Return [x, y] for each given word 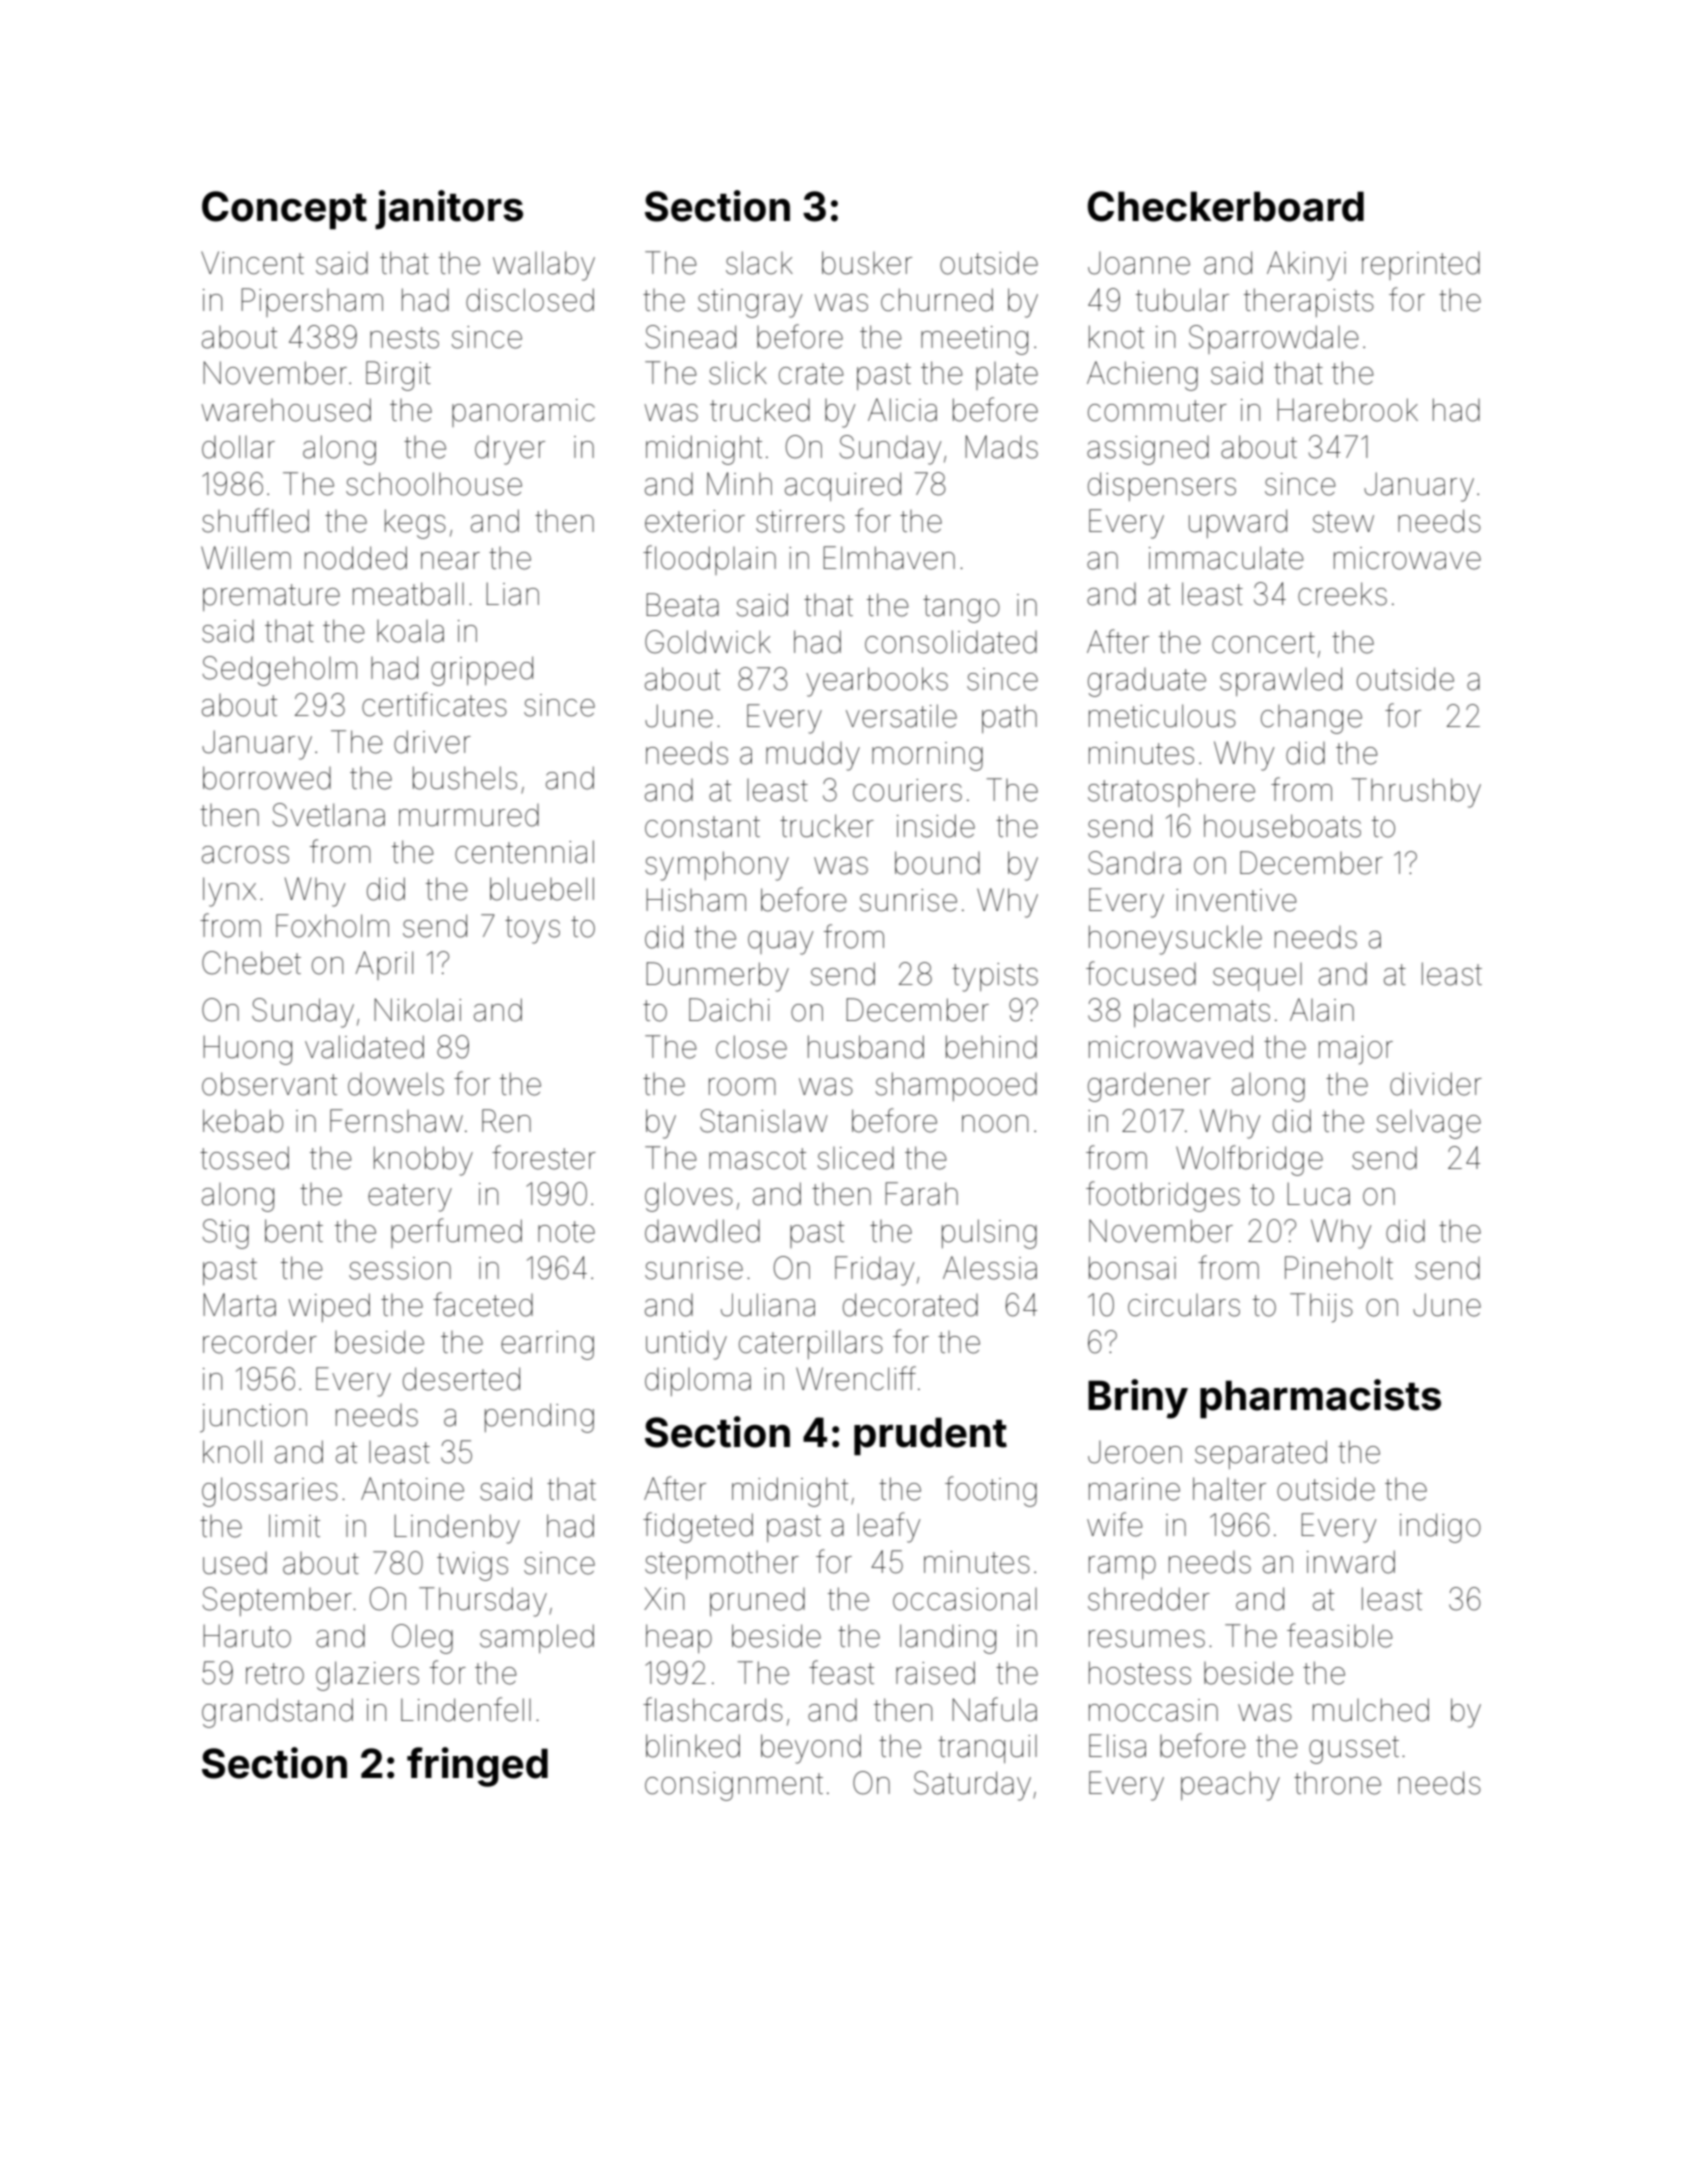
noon [995, 1124]
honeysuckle [1175, 940]
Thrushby [1416, 793]
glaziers [367, 1676]
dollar [238, 447]
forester [544, 1157]
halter [1229, 1489]
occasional [965, 1599]
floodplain [709, 560]
